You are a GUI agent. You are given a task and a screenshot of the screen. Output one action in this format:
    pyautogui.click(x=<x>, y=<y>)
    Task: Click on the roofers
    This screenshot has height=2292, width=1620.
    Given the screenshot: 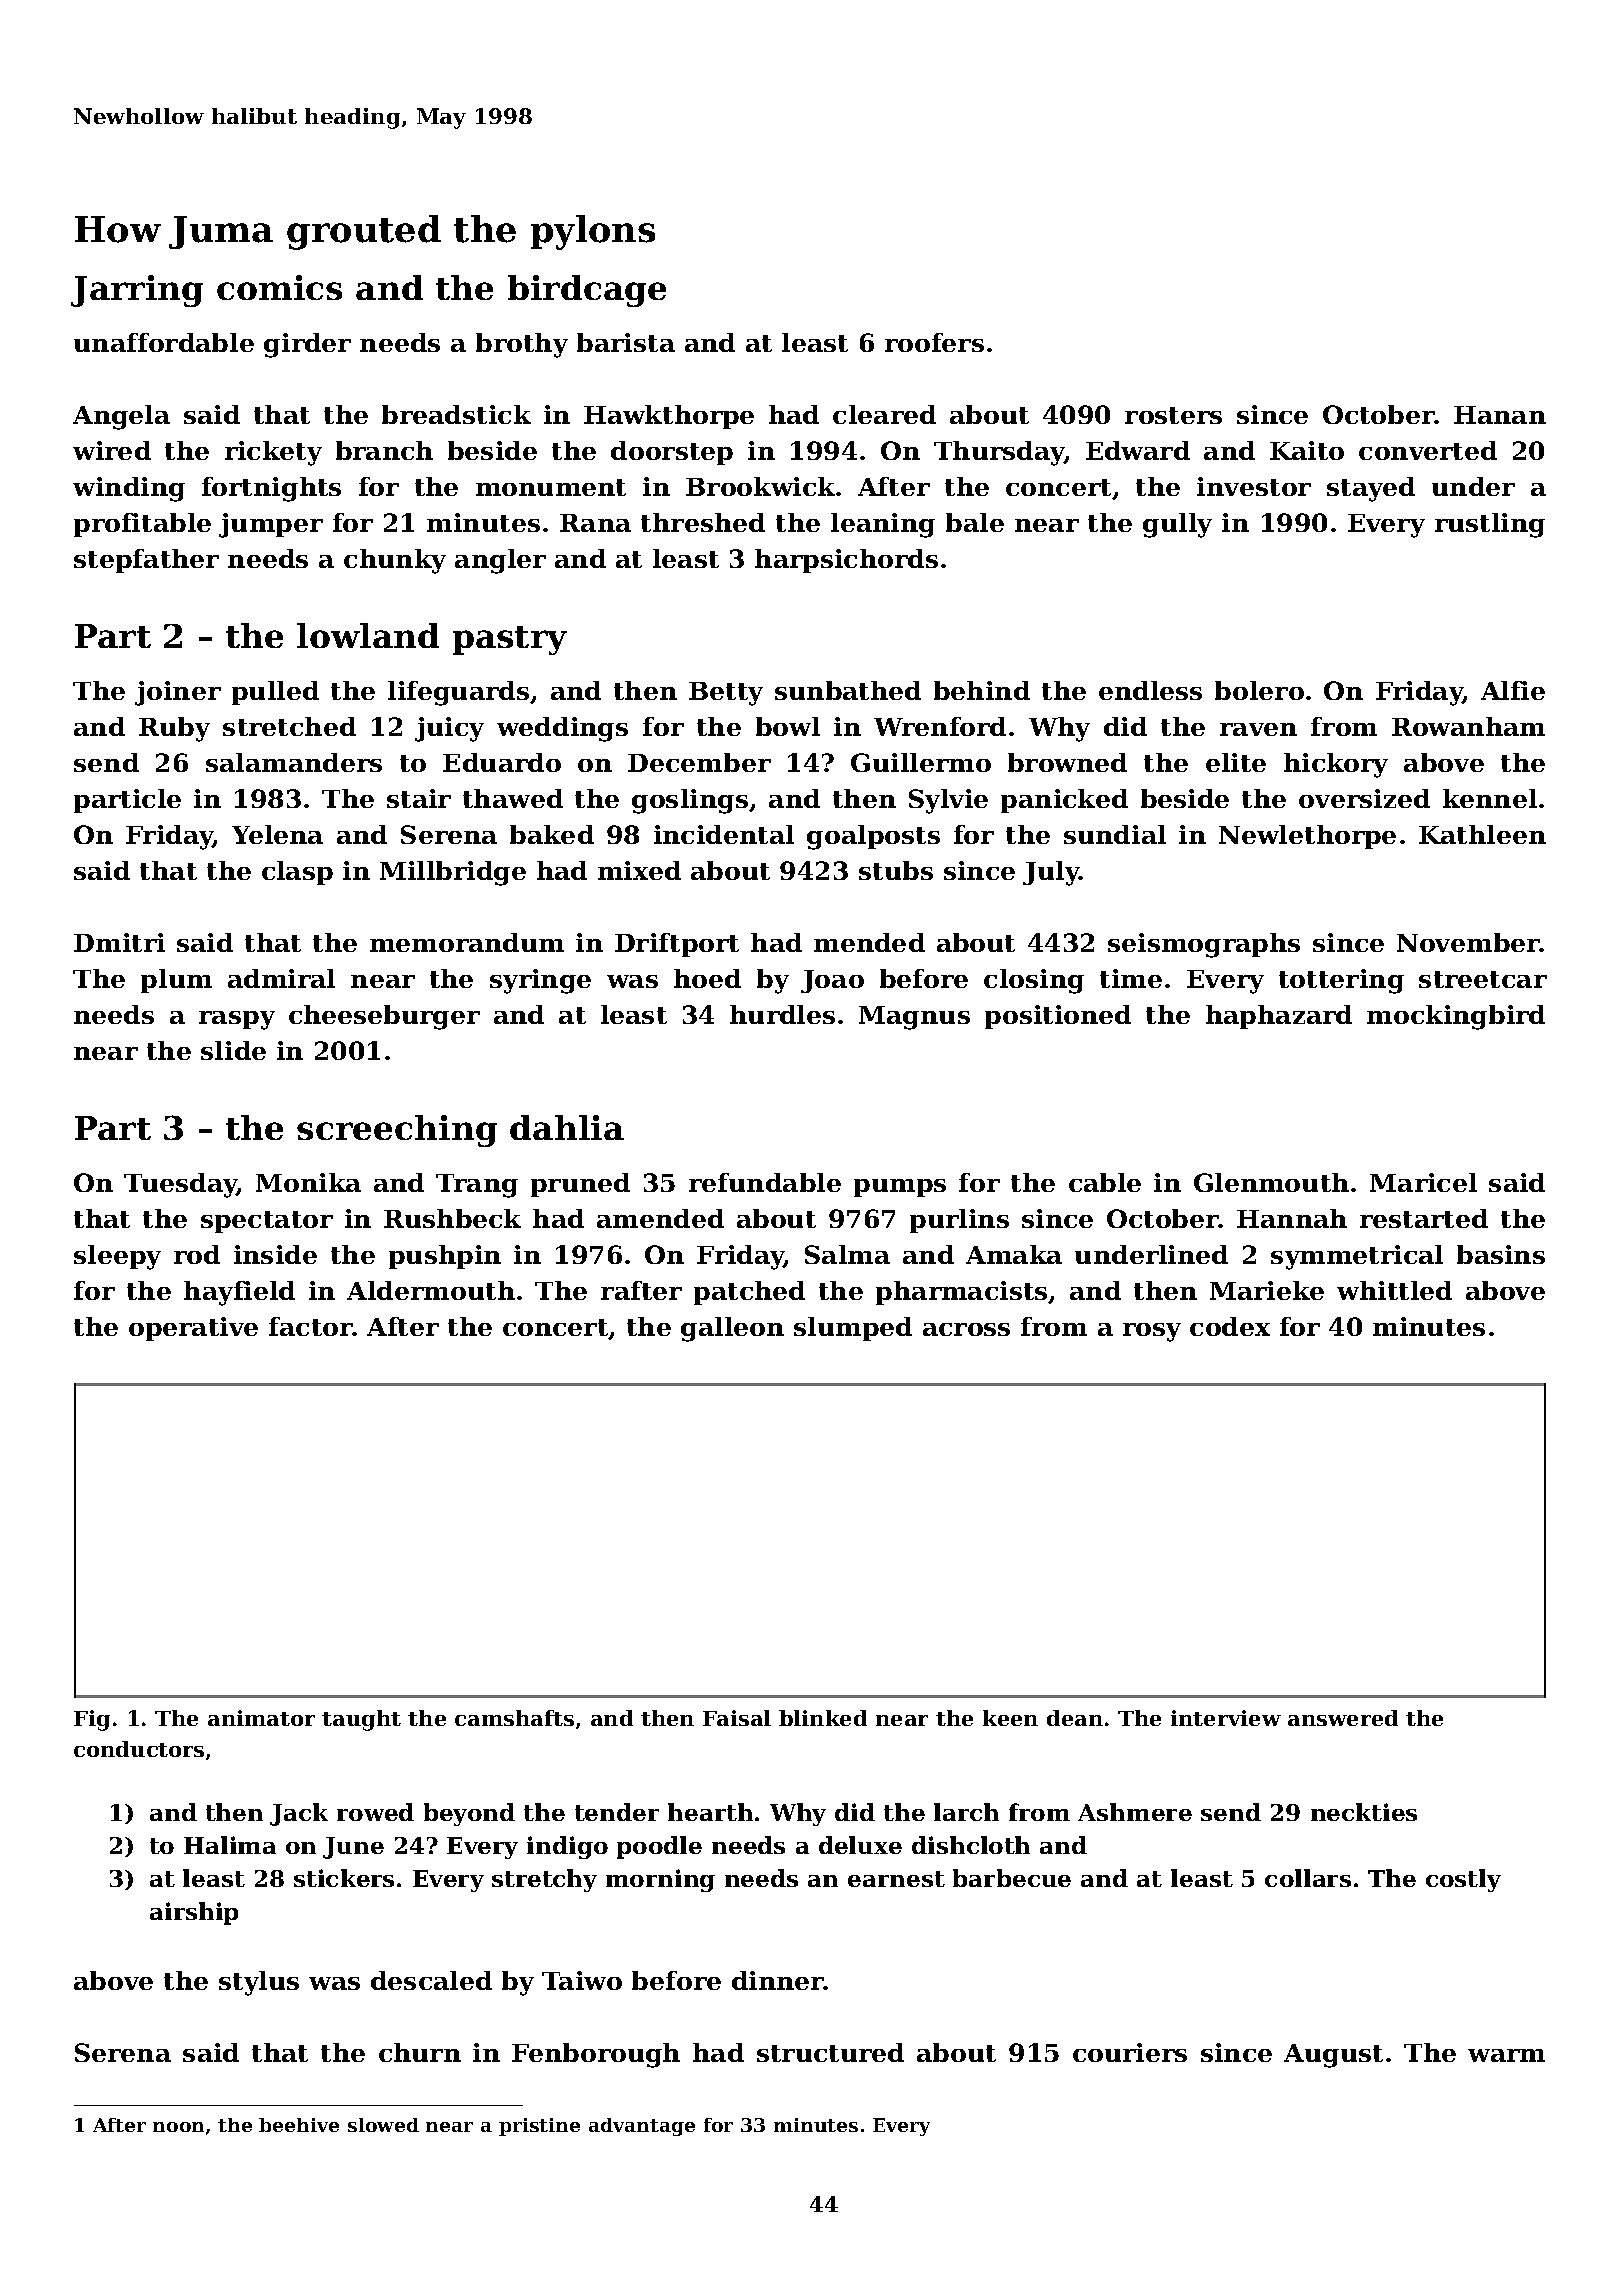 What is the action you would take?
    pyautogui.click(x=934, y=342)
